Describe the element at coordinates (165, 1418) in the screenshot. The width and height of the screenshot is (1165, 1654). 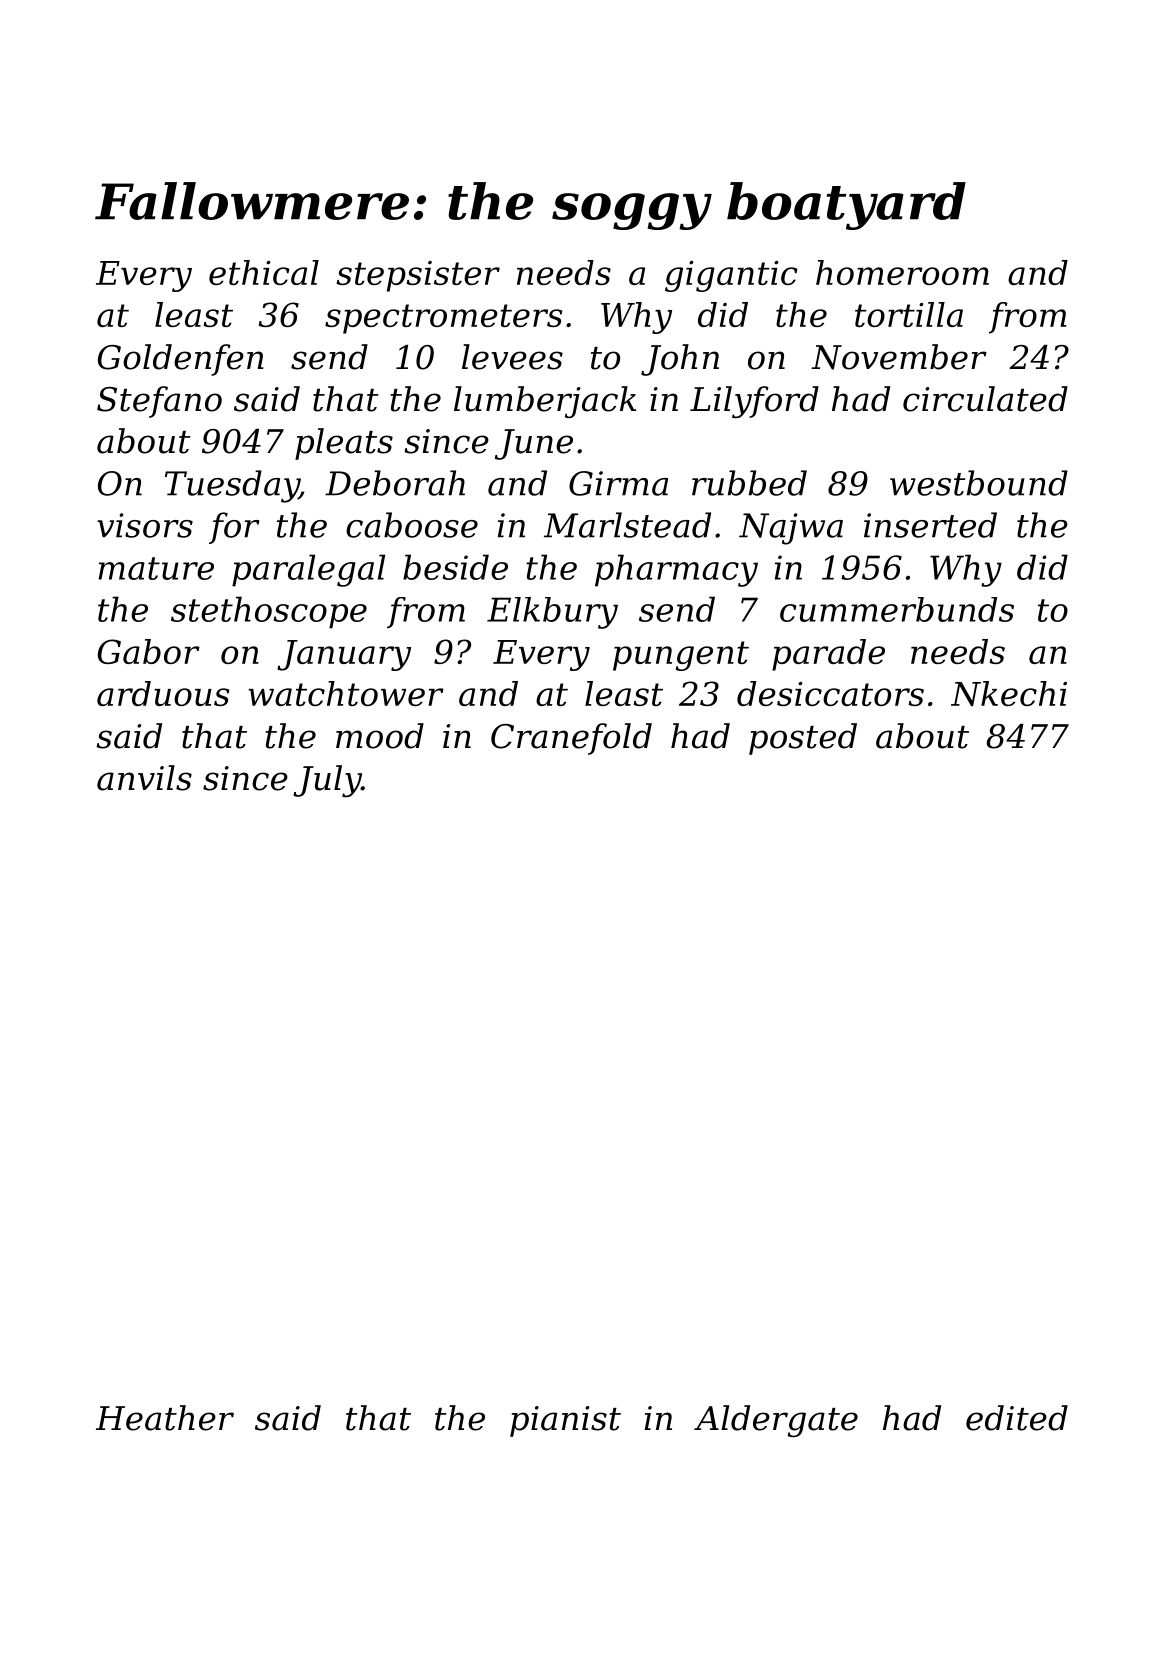
I see `Heather` at that location.
